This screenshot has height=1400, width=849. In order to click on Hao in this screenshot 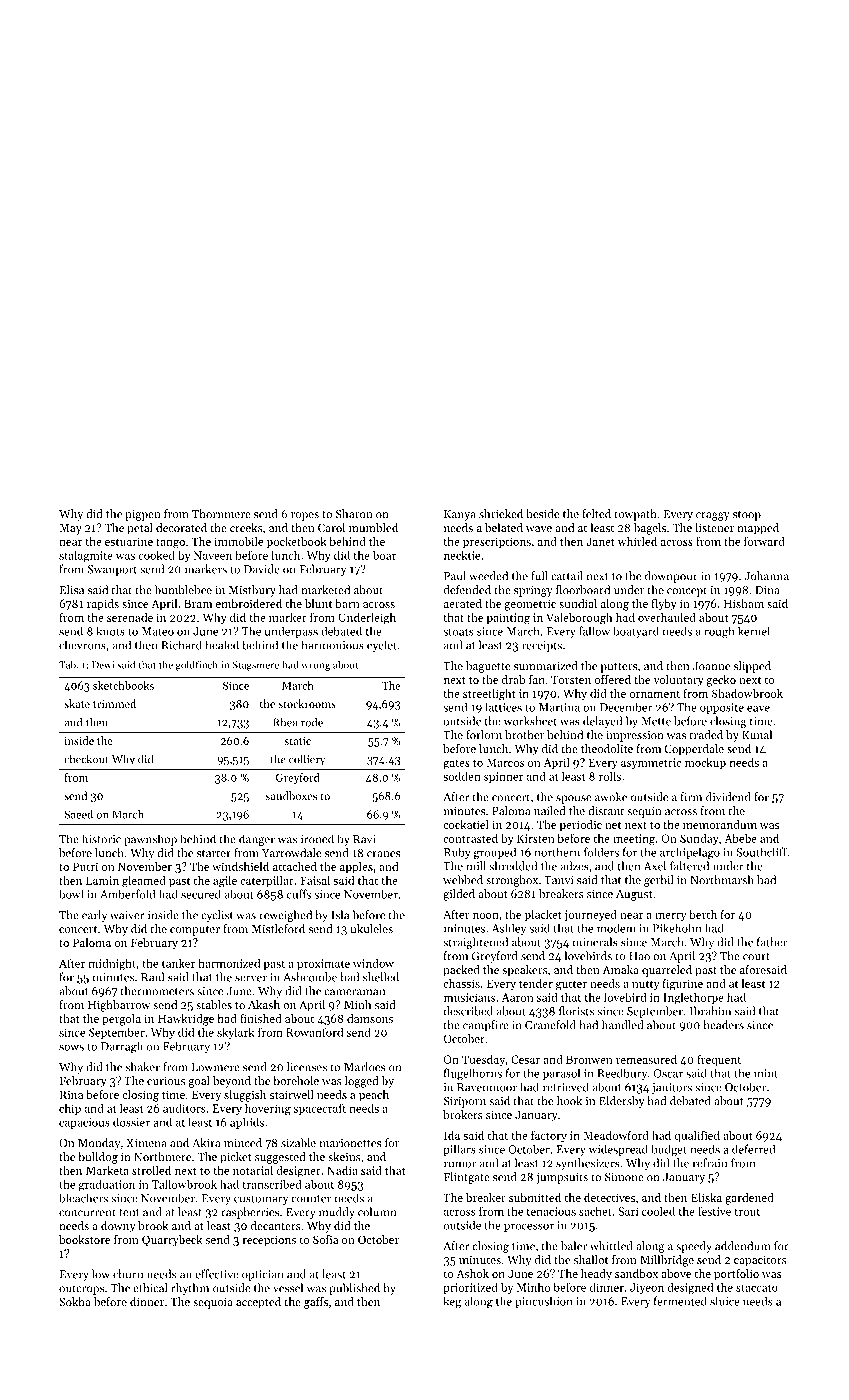, I will do `click(639, 956)`.
